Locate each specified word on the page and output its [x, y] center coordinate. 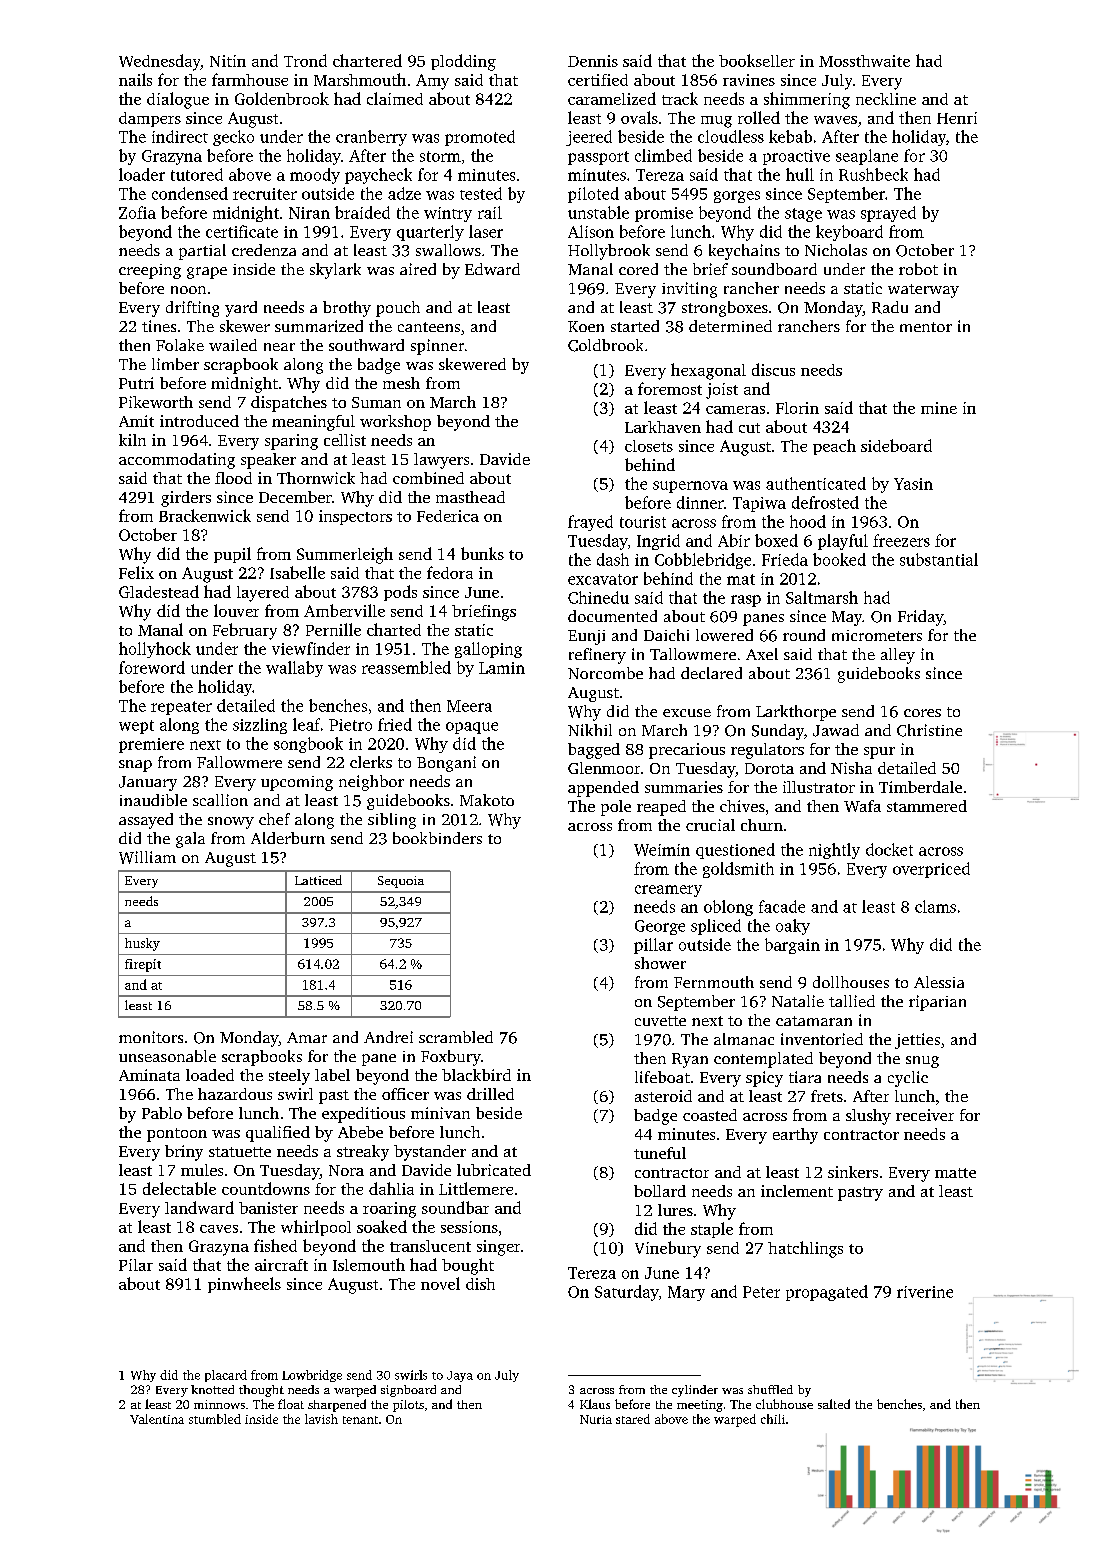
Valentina [157, 1419]
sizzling [260, 726]
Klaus [595, 1404]
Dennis [593, 61]
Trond [305, 60]
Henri [957, 118]
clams [935, 906]
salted [834, 1404]
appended [603, 789]
